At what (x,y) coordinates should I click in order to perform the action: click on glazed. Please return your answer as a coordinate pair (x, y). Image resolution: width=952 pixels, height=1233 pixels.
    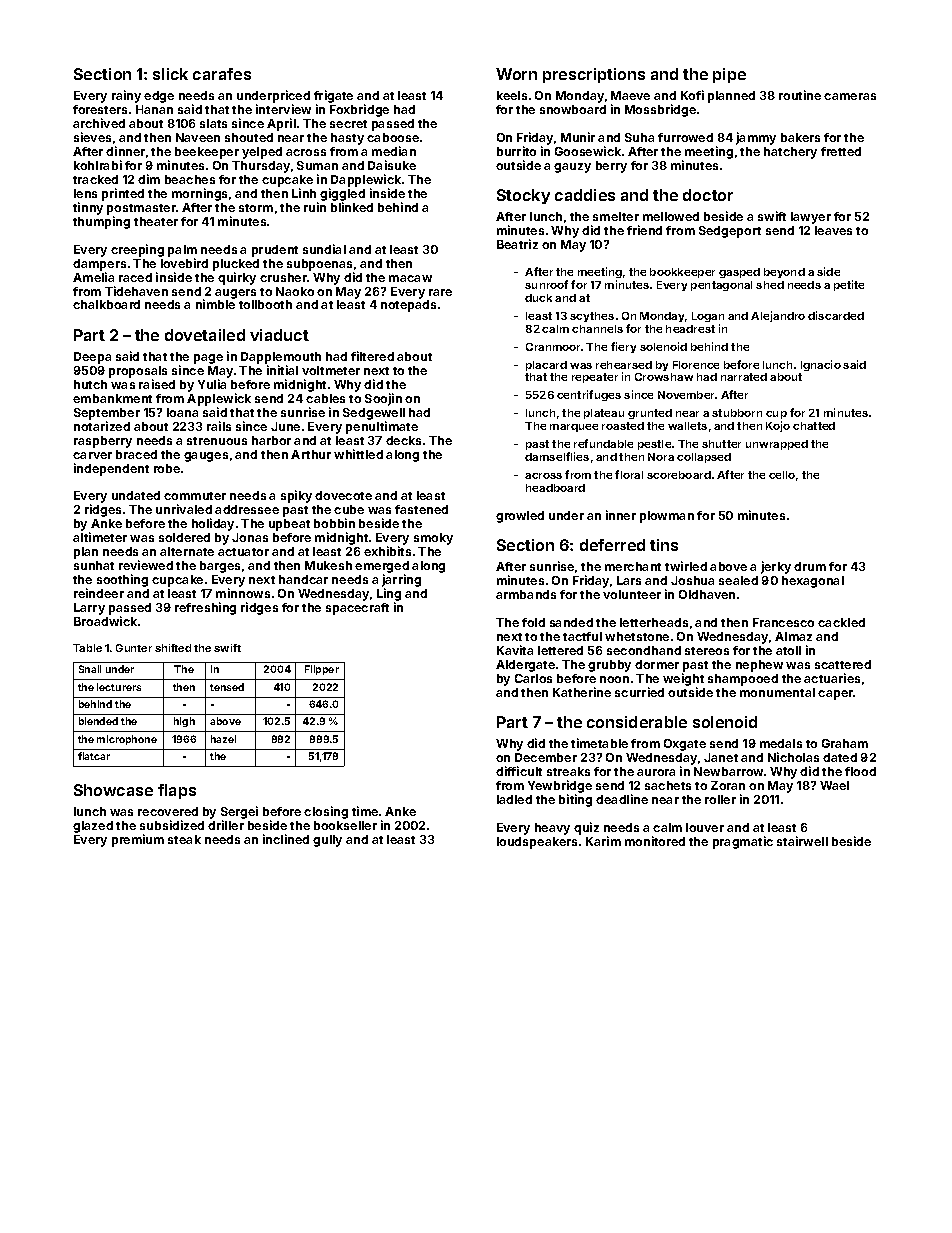
    Looking at the image, I should click on (93, 827).
